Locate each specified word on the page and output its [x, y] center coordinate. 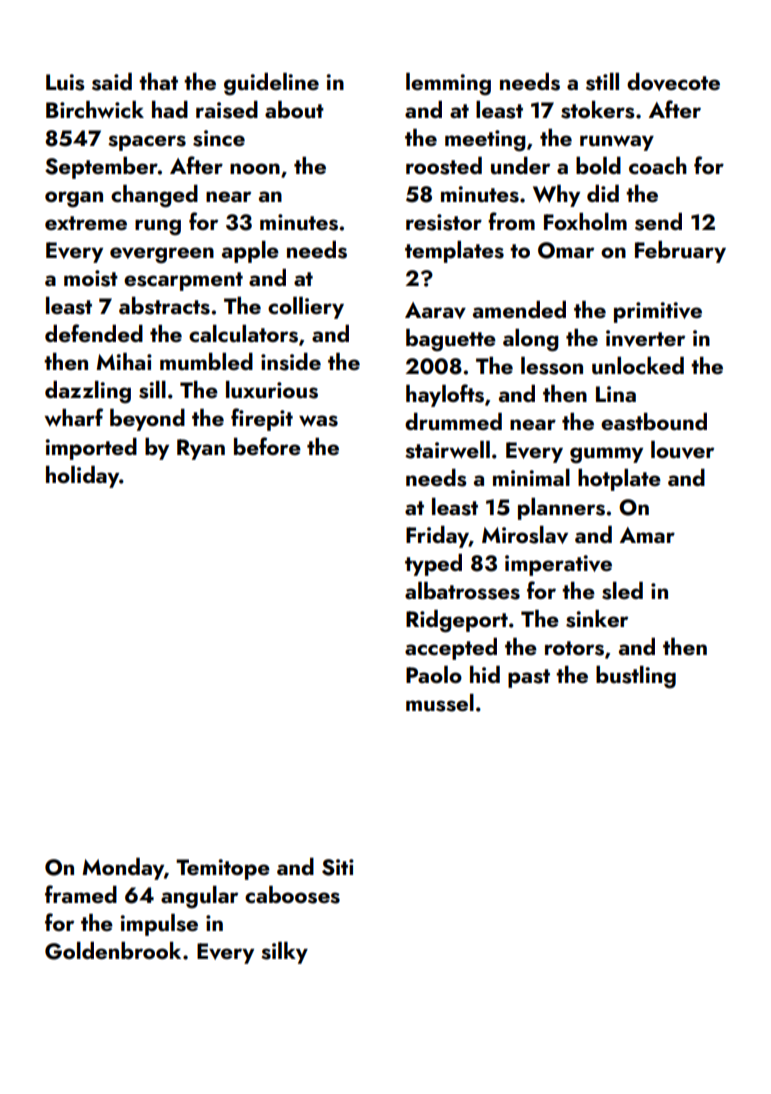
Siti [338, 867]
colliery [306, 308]
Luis [65, 82]
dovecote [673, 82]
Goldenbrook [113, 951]
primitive [658, 312]
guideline [271, 84]
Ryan [201, 449]
